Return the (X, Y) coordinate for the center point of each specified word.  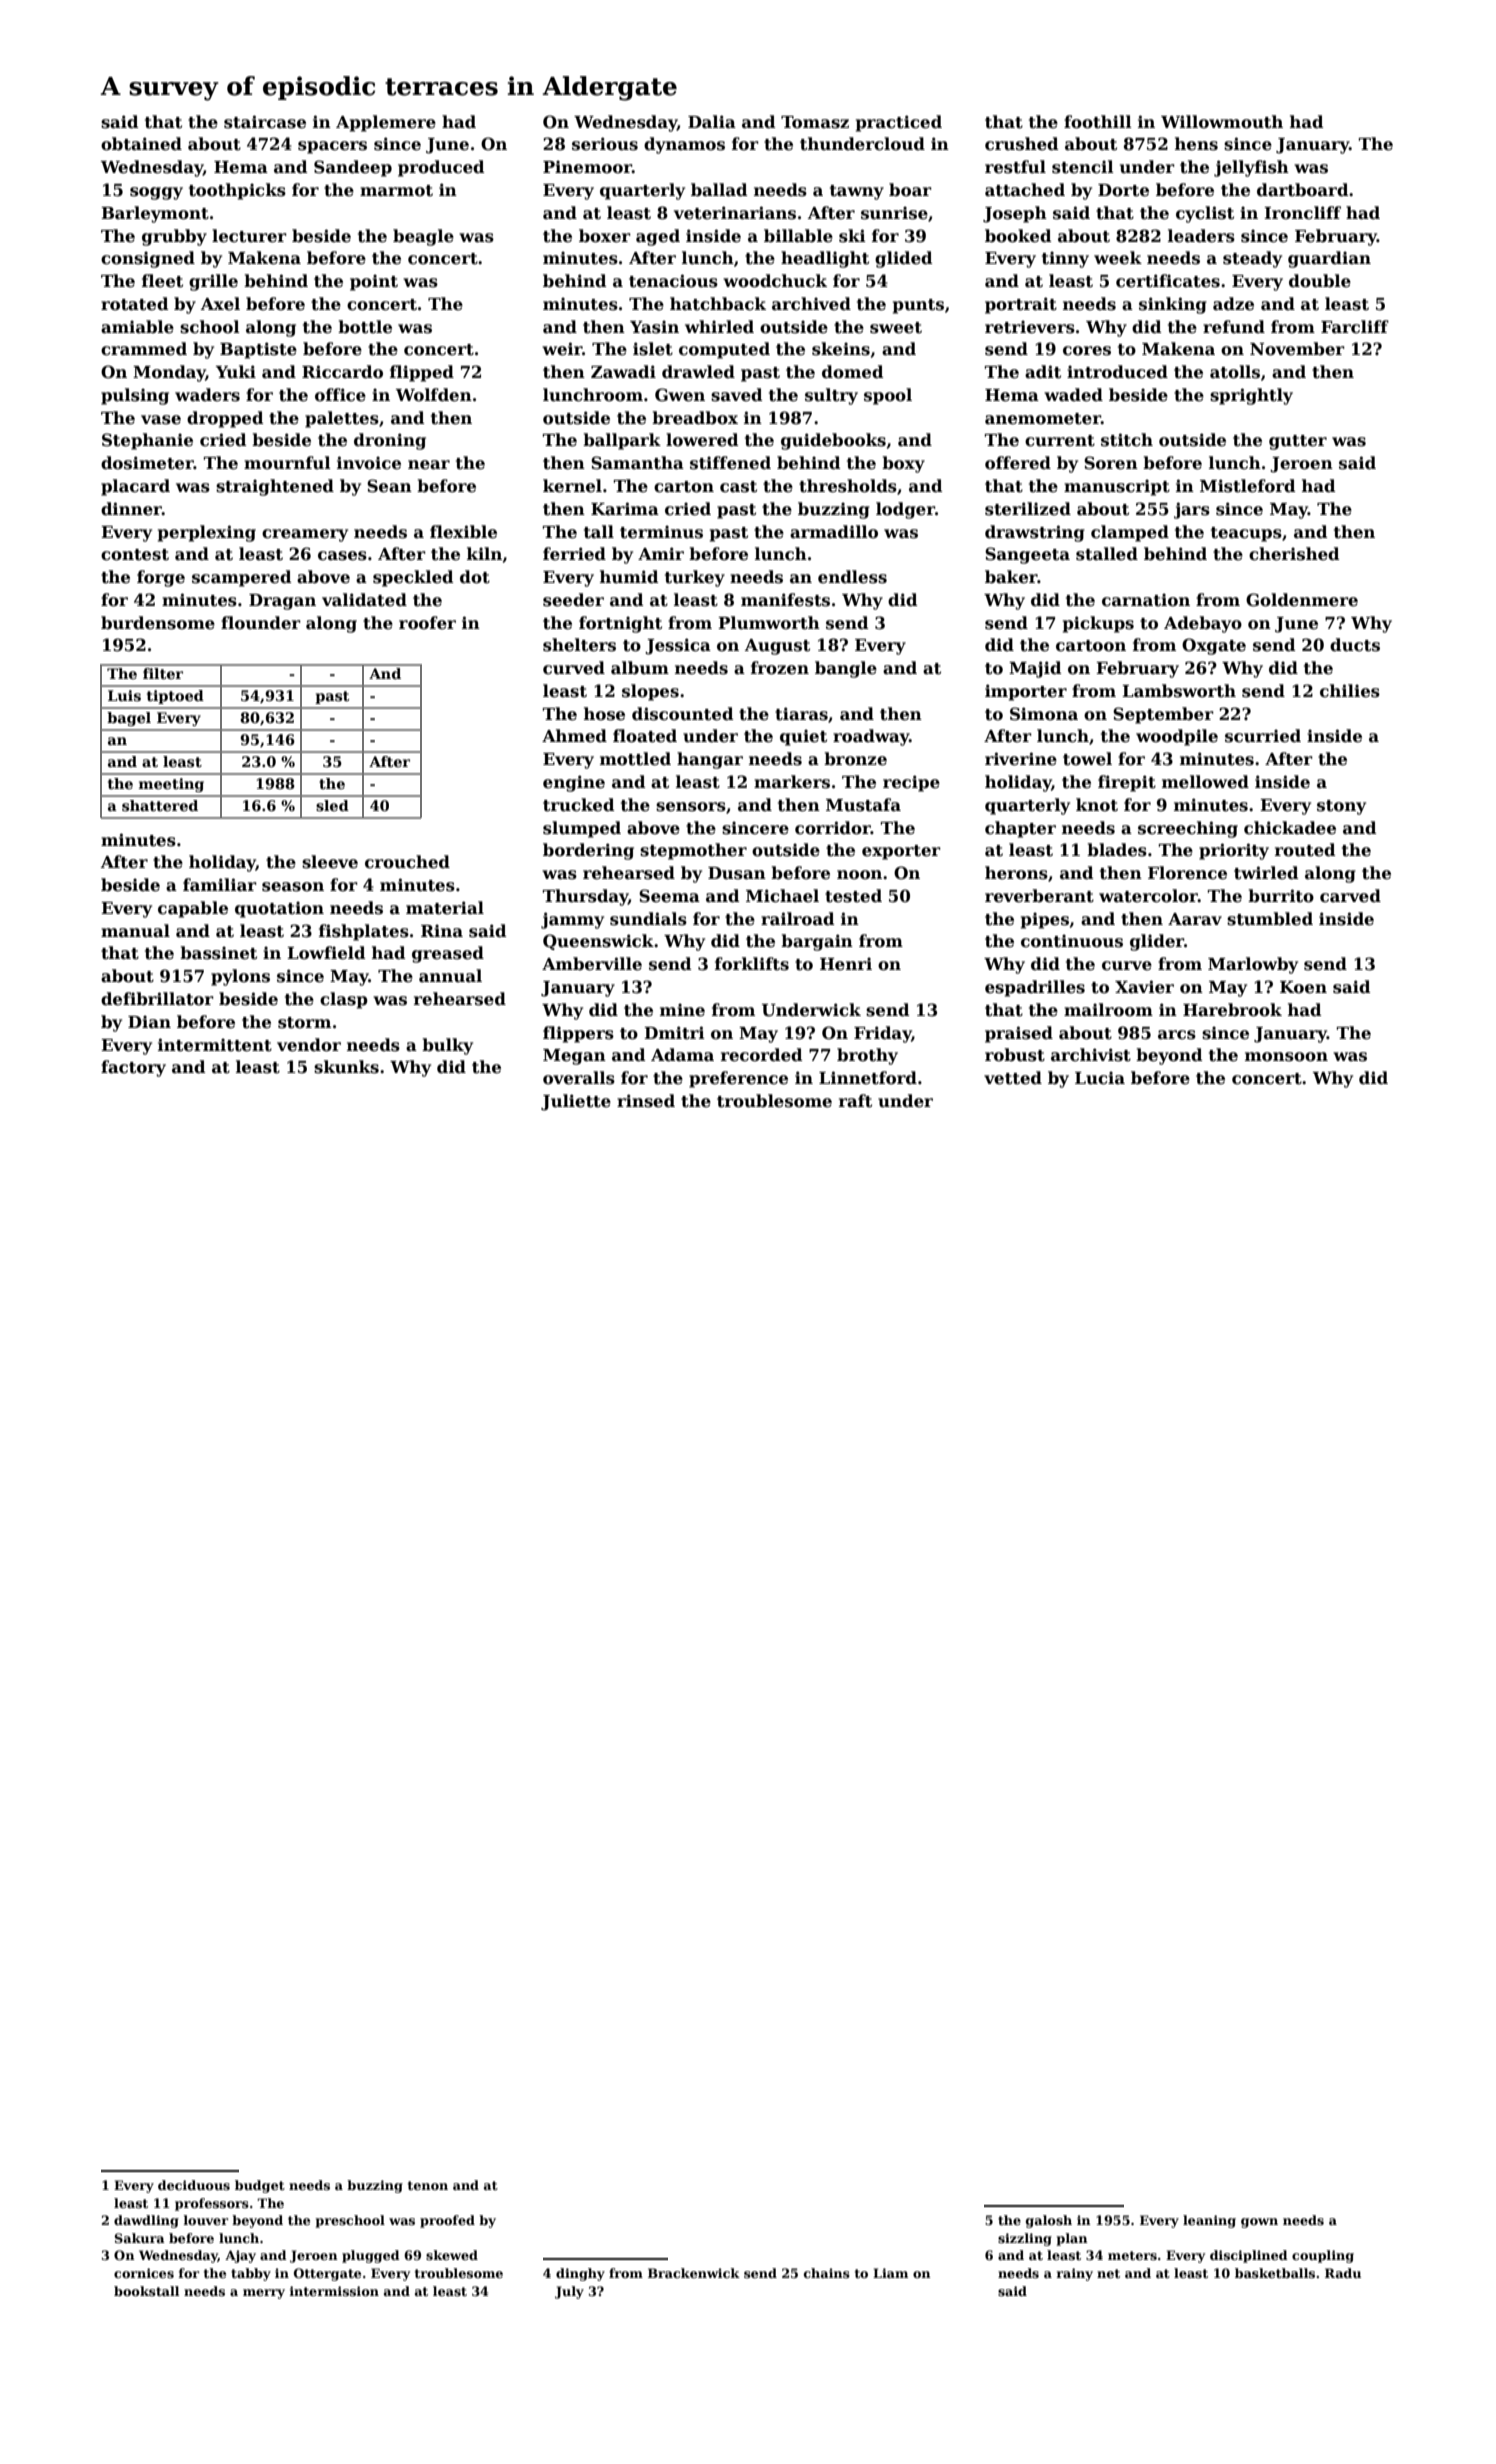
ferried (574, 554)
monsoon (1286, 1057)
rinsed (646, 1101)
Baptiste (258, 350)
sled (332, 805)
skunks (346, 1067)
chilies (1350, 691)
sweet (896, 328)
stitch (1127, 440)
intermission (334, 2291)
